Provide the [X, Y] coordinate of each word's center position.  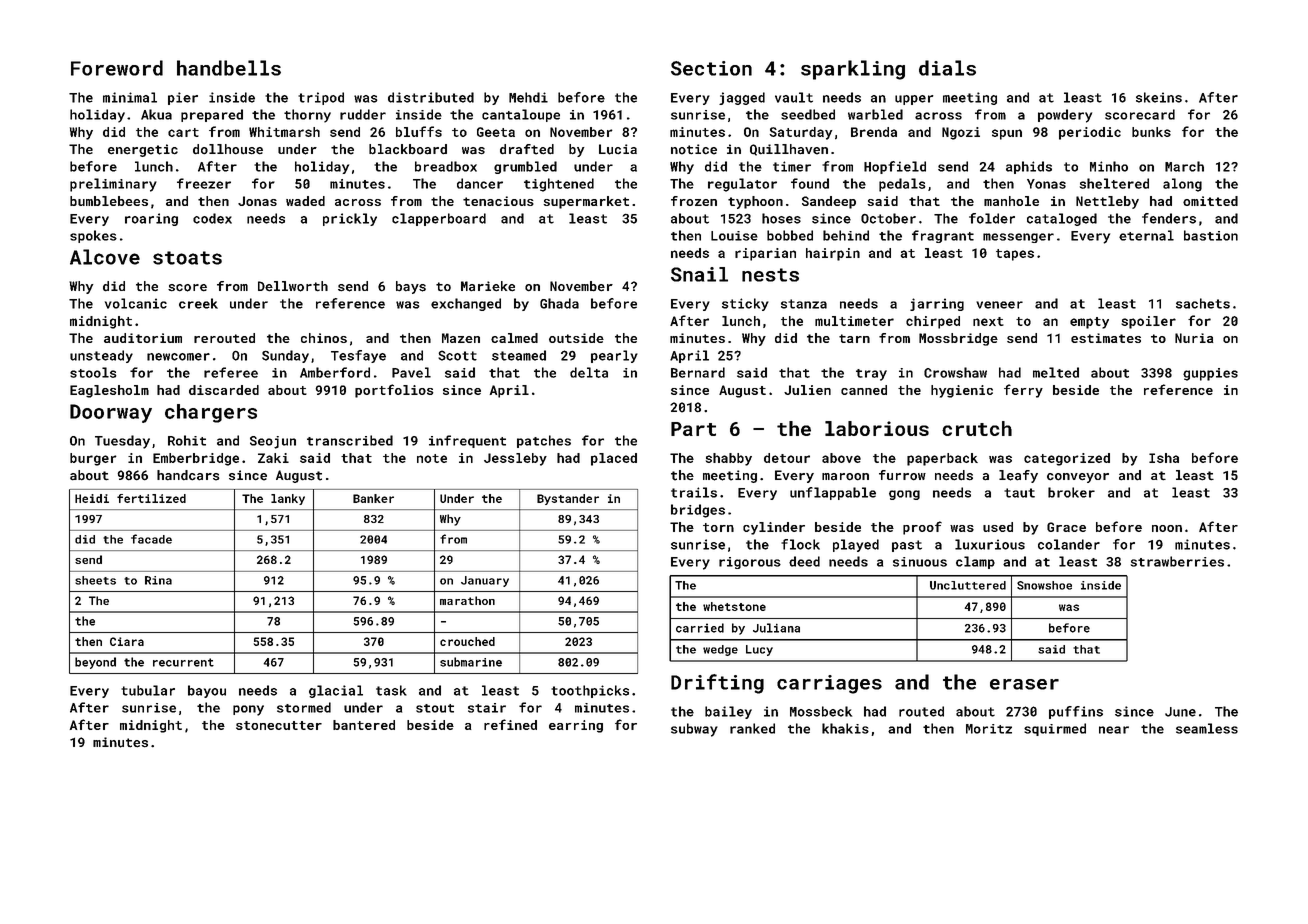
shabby [729, 459]
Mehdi [528, 97]
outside [576, 338]
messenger [1018, 238]
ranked [752, 728]
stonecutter [279, 725]
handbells [229, 68]
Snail [699, 274]
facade [151, 539]
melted [1056, 372]
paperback [942, 459]
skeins [1159, 97]
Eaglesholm [109, 391]
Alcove [105, 257]
